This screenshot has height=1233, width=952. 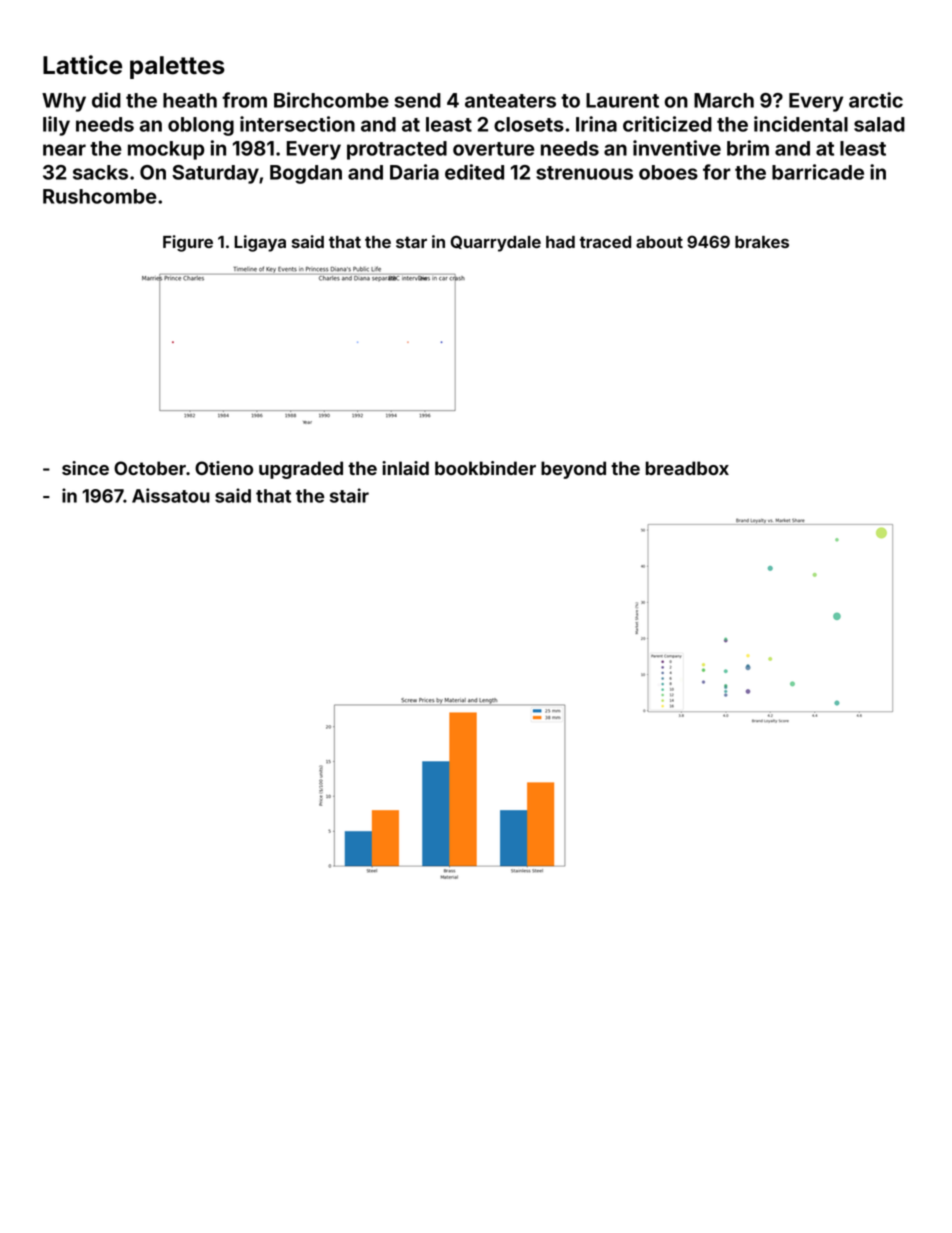 I want to click on breadbox, so click(x=687, y=468).
